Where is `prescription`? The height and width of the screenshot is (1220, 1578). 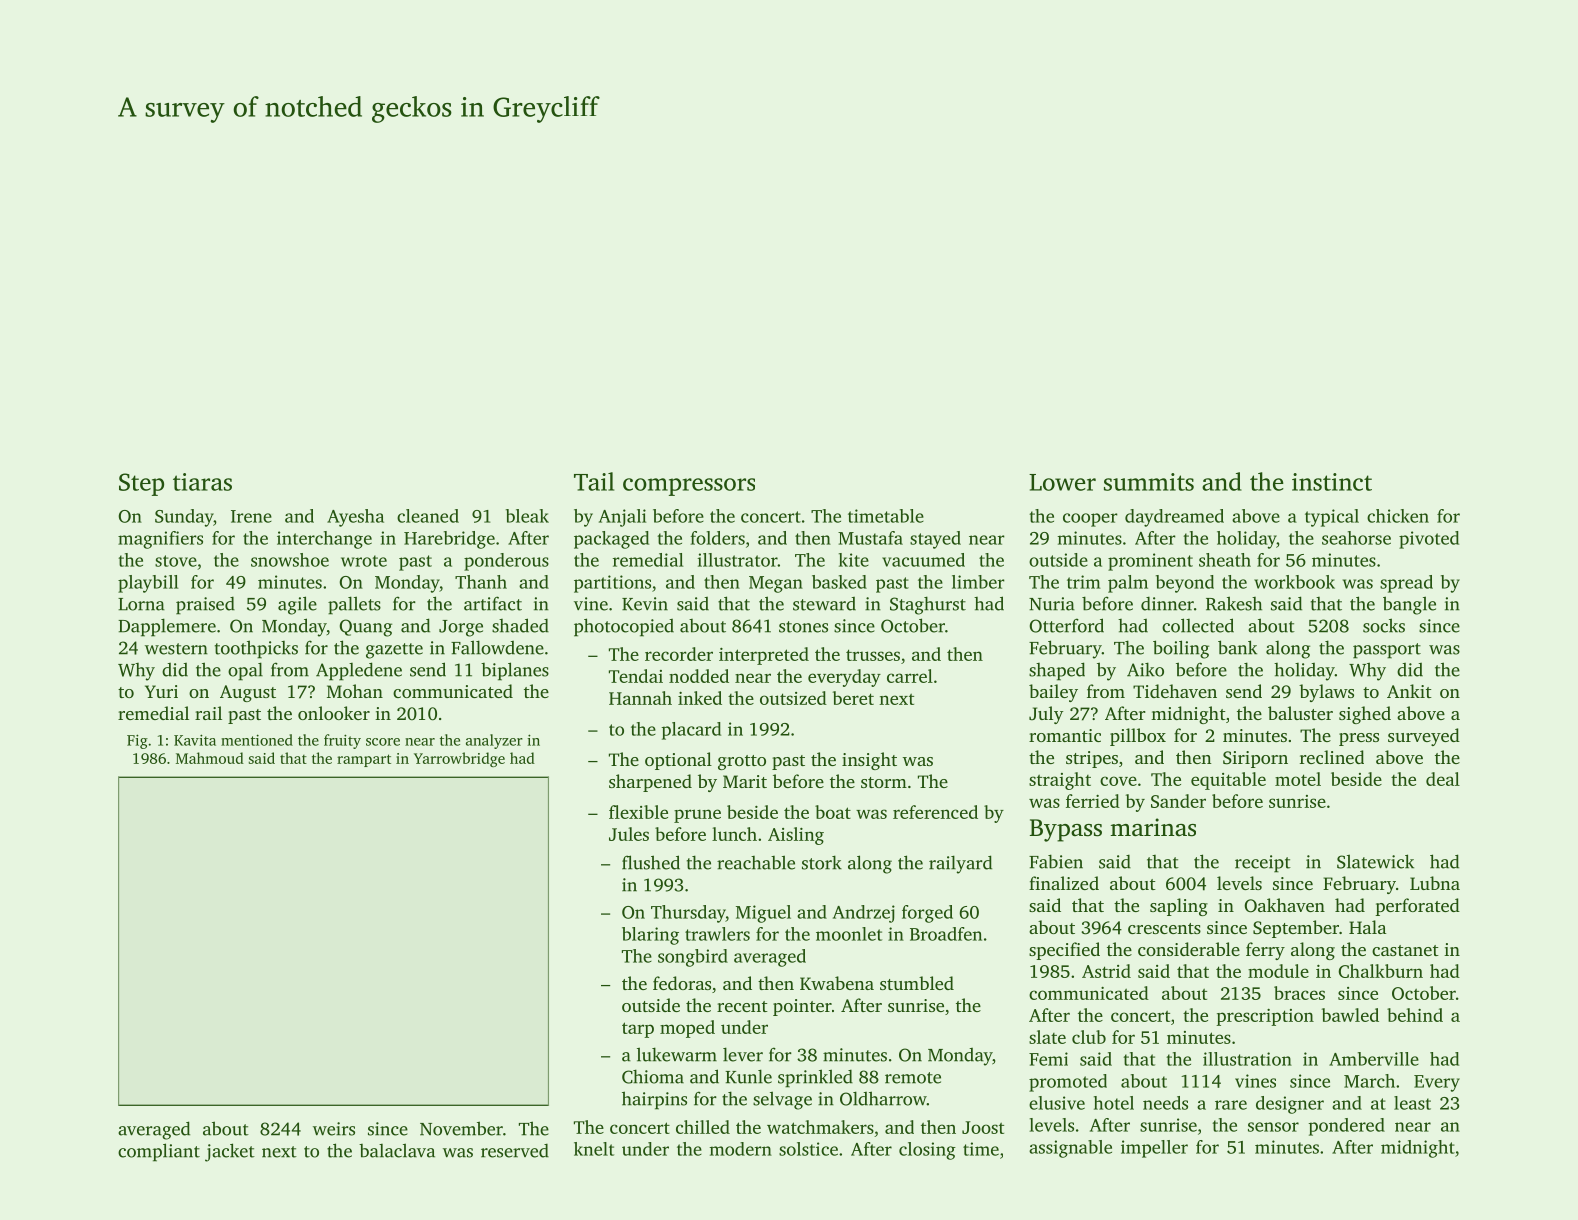 prescription is located at coordinates (1265, 1017).
